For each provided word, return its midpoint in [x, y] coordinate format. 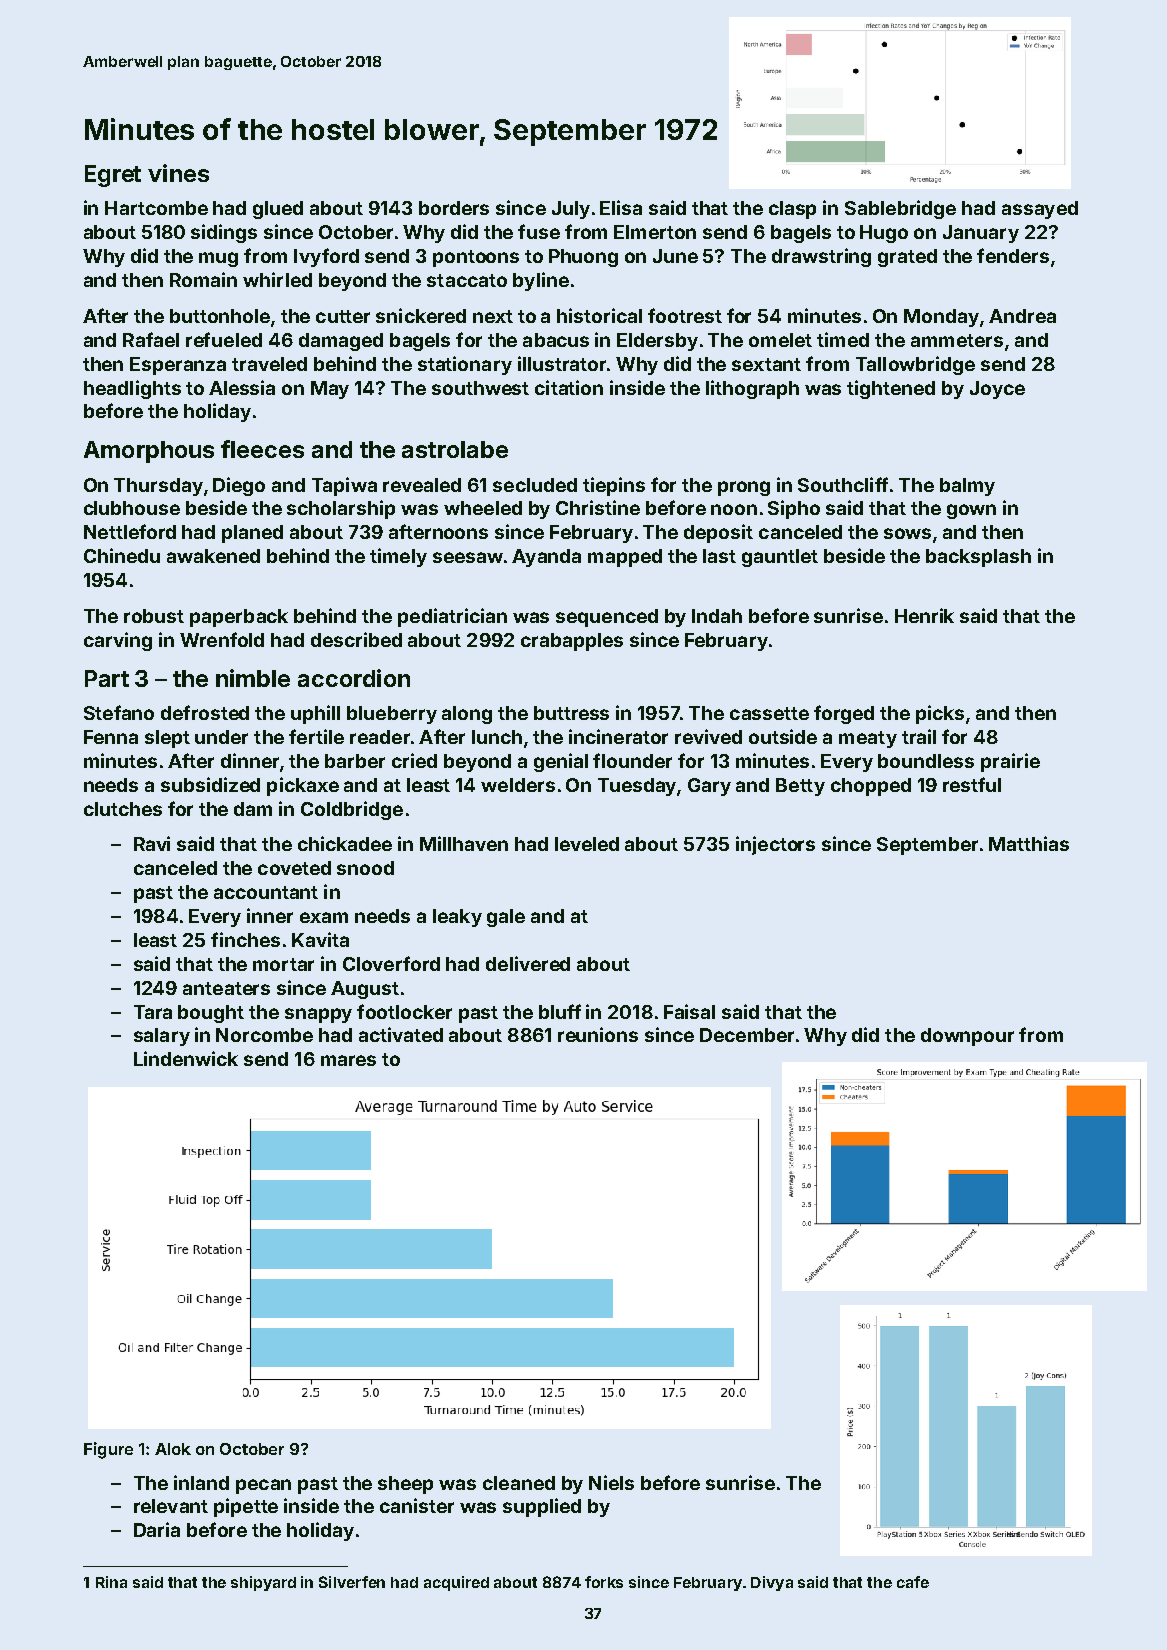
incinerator [618, 736]
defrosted [205, 712]
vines [178, 173]
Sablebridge [900, 209]
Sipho [794, 509]
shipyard [263, 1583]
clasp [792, 210]
